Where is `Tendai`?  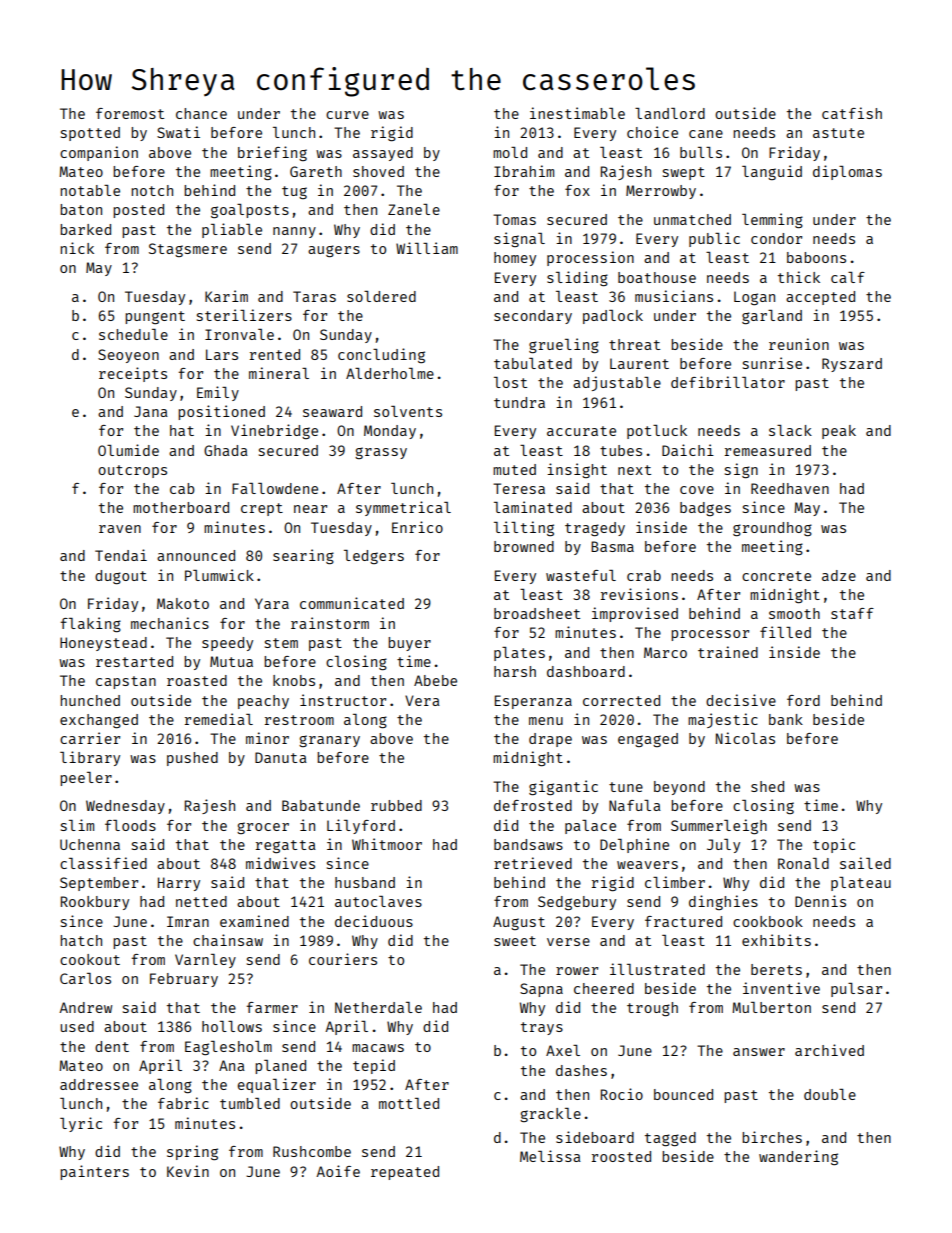
Tendai is located at coordinates (121, 555).
